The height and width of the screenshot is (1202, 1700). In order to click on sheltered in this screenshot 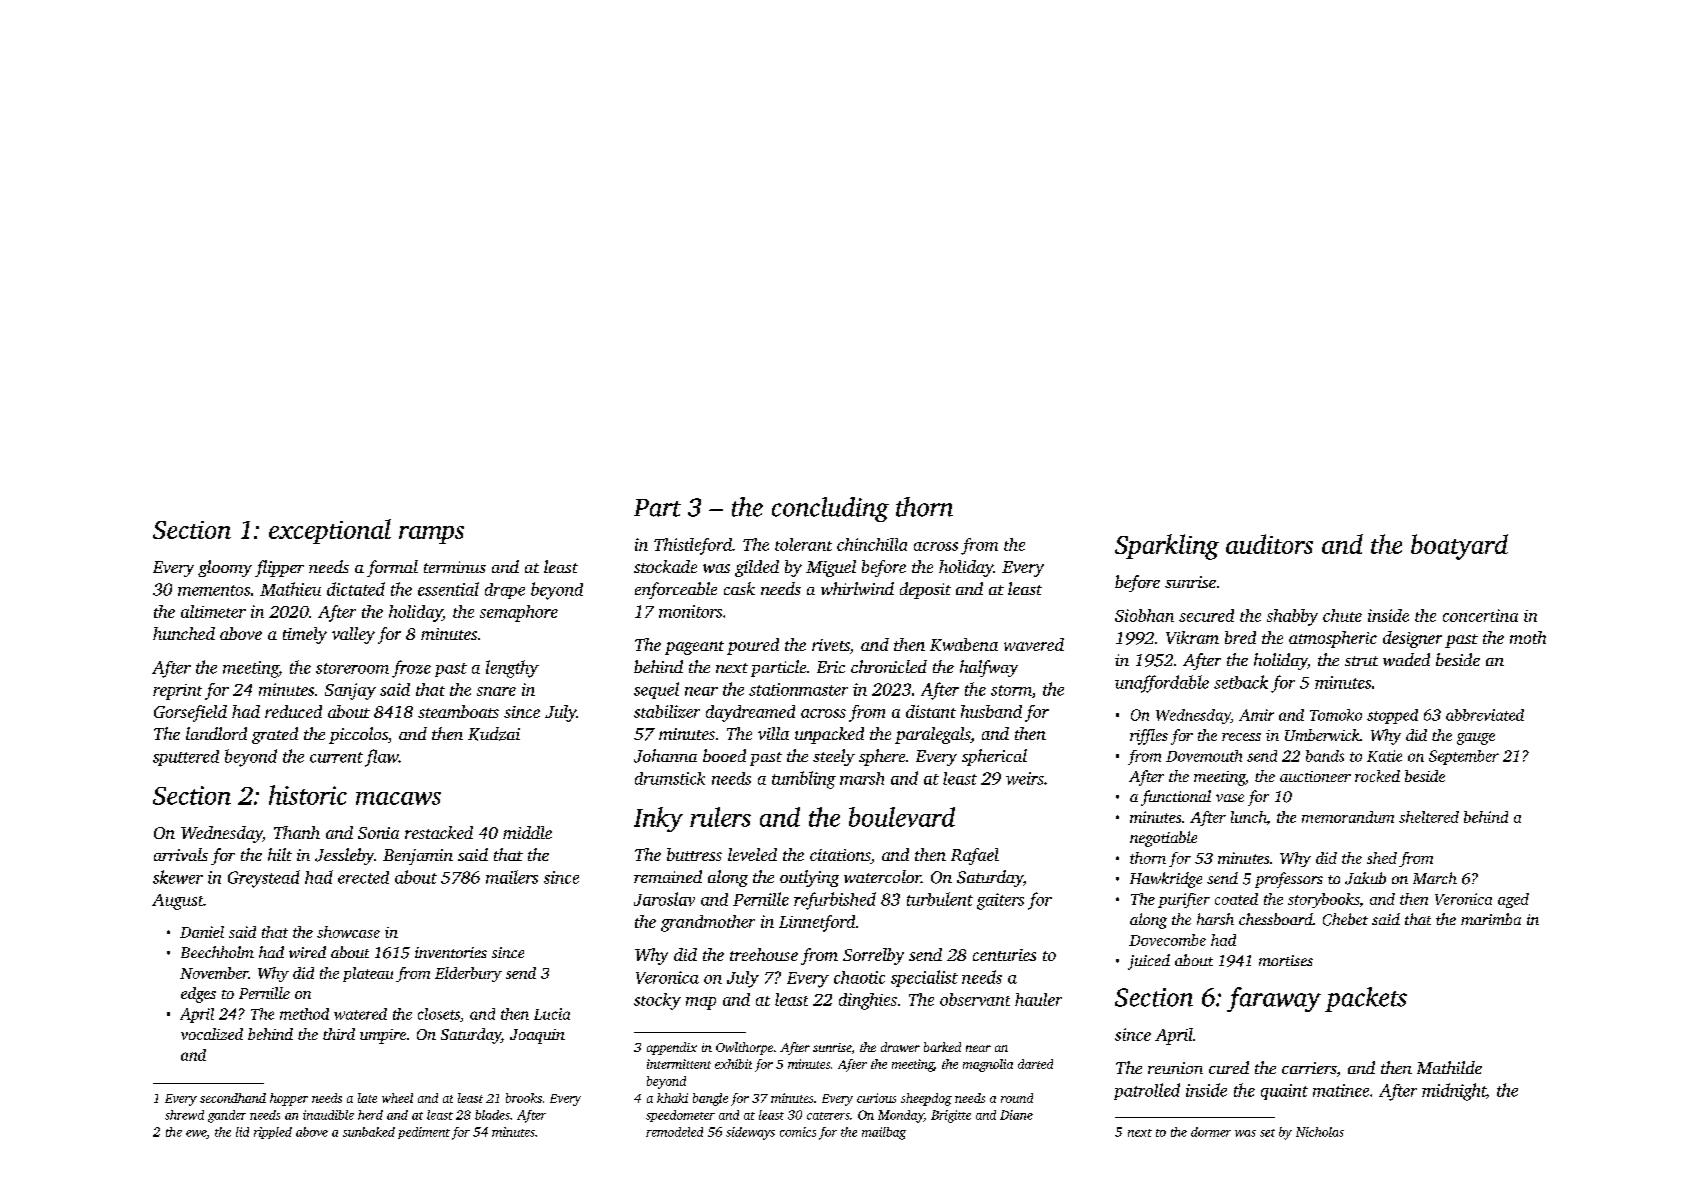, I will do `click(1429, 817)`.
